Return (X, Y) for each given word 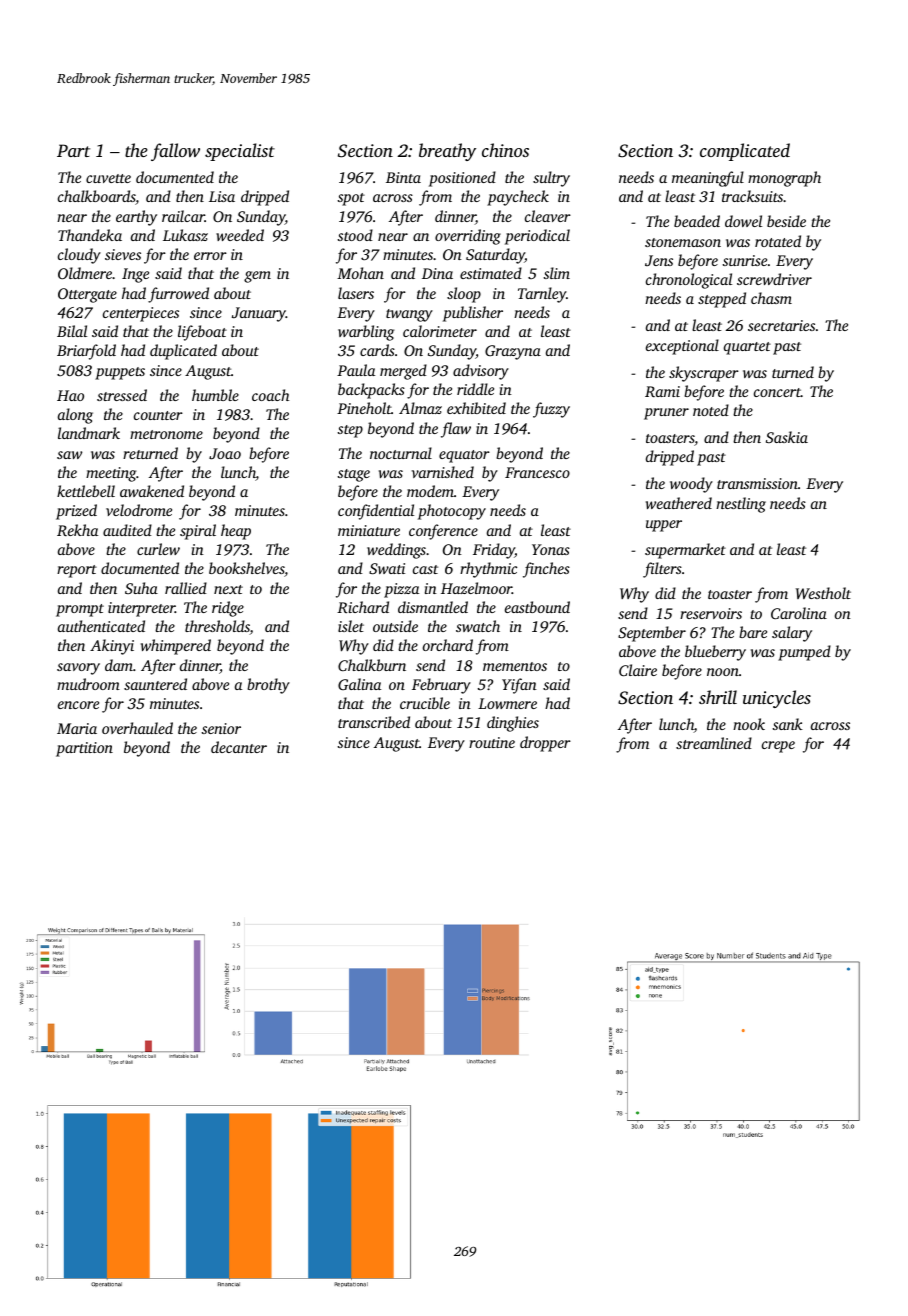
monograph (784, 179)
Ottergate (87, 295)
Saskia (787, 437)
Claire (638, 670)
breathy (447, 152)
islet (351, 626)
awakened (152, 491)
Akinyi (112, 647)
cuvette (108, 178)
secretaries (781, 325)
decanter (239, 747)
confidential (376, 512)
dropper (545, 744)
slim (557, 273)
